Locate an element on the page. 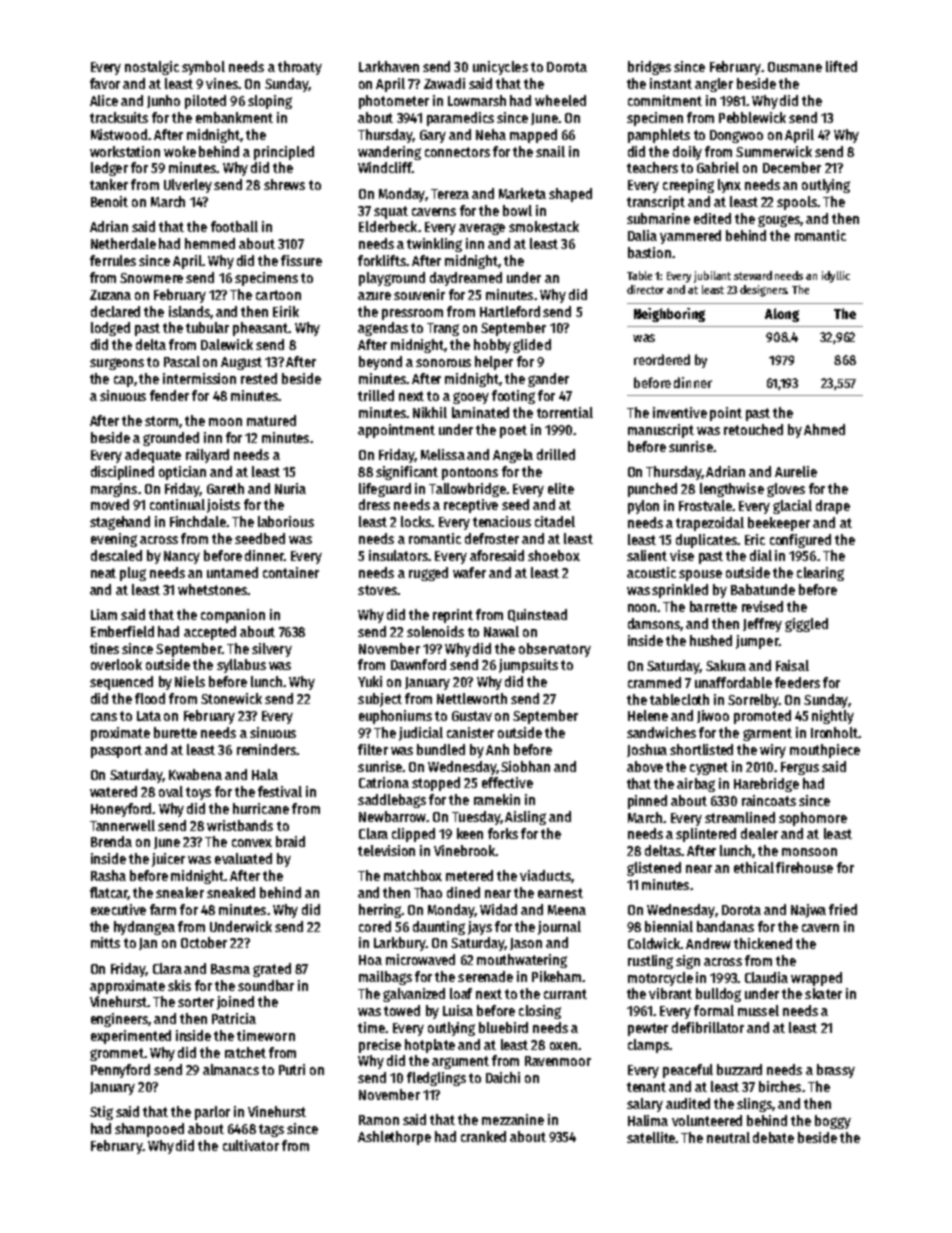 This image has width=952, height=1233. insulators is located at coordinates (398, 555).
